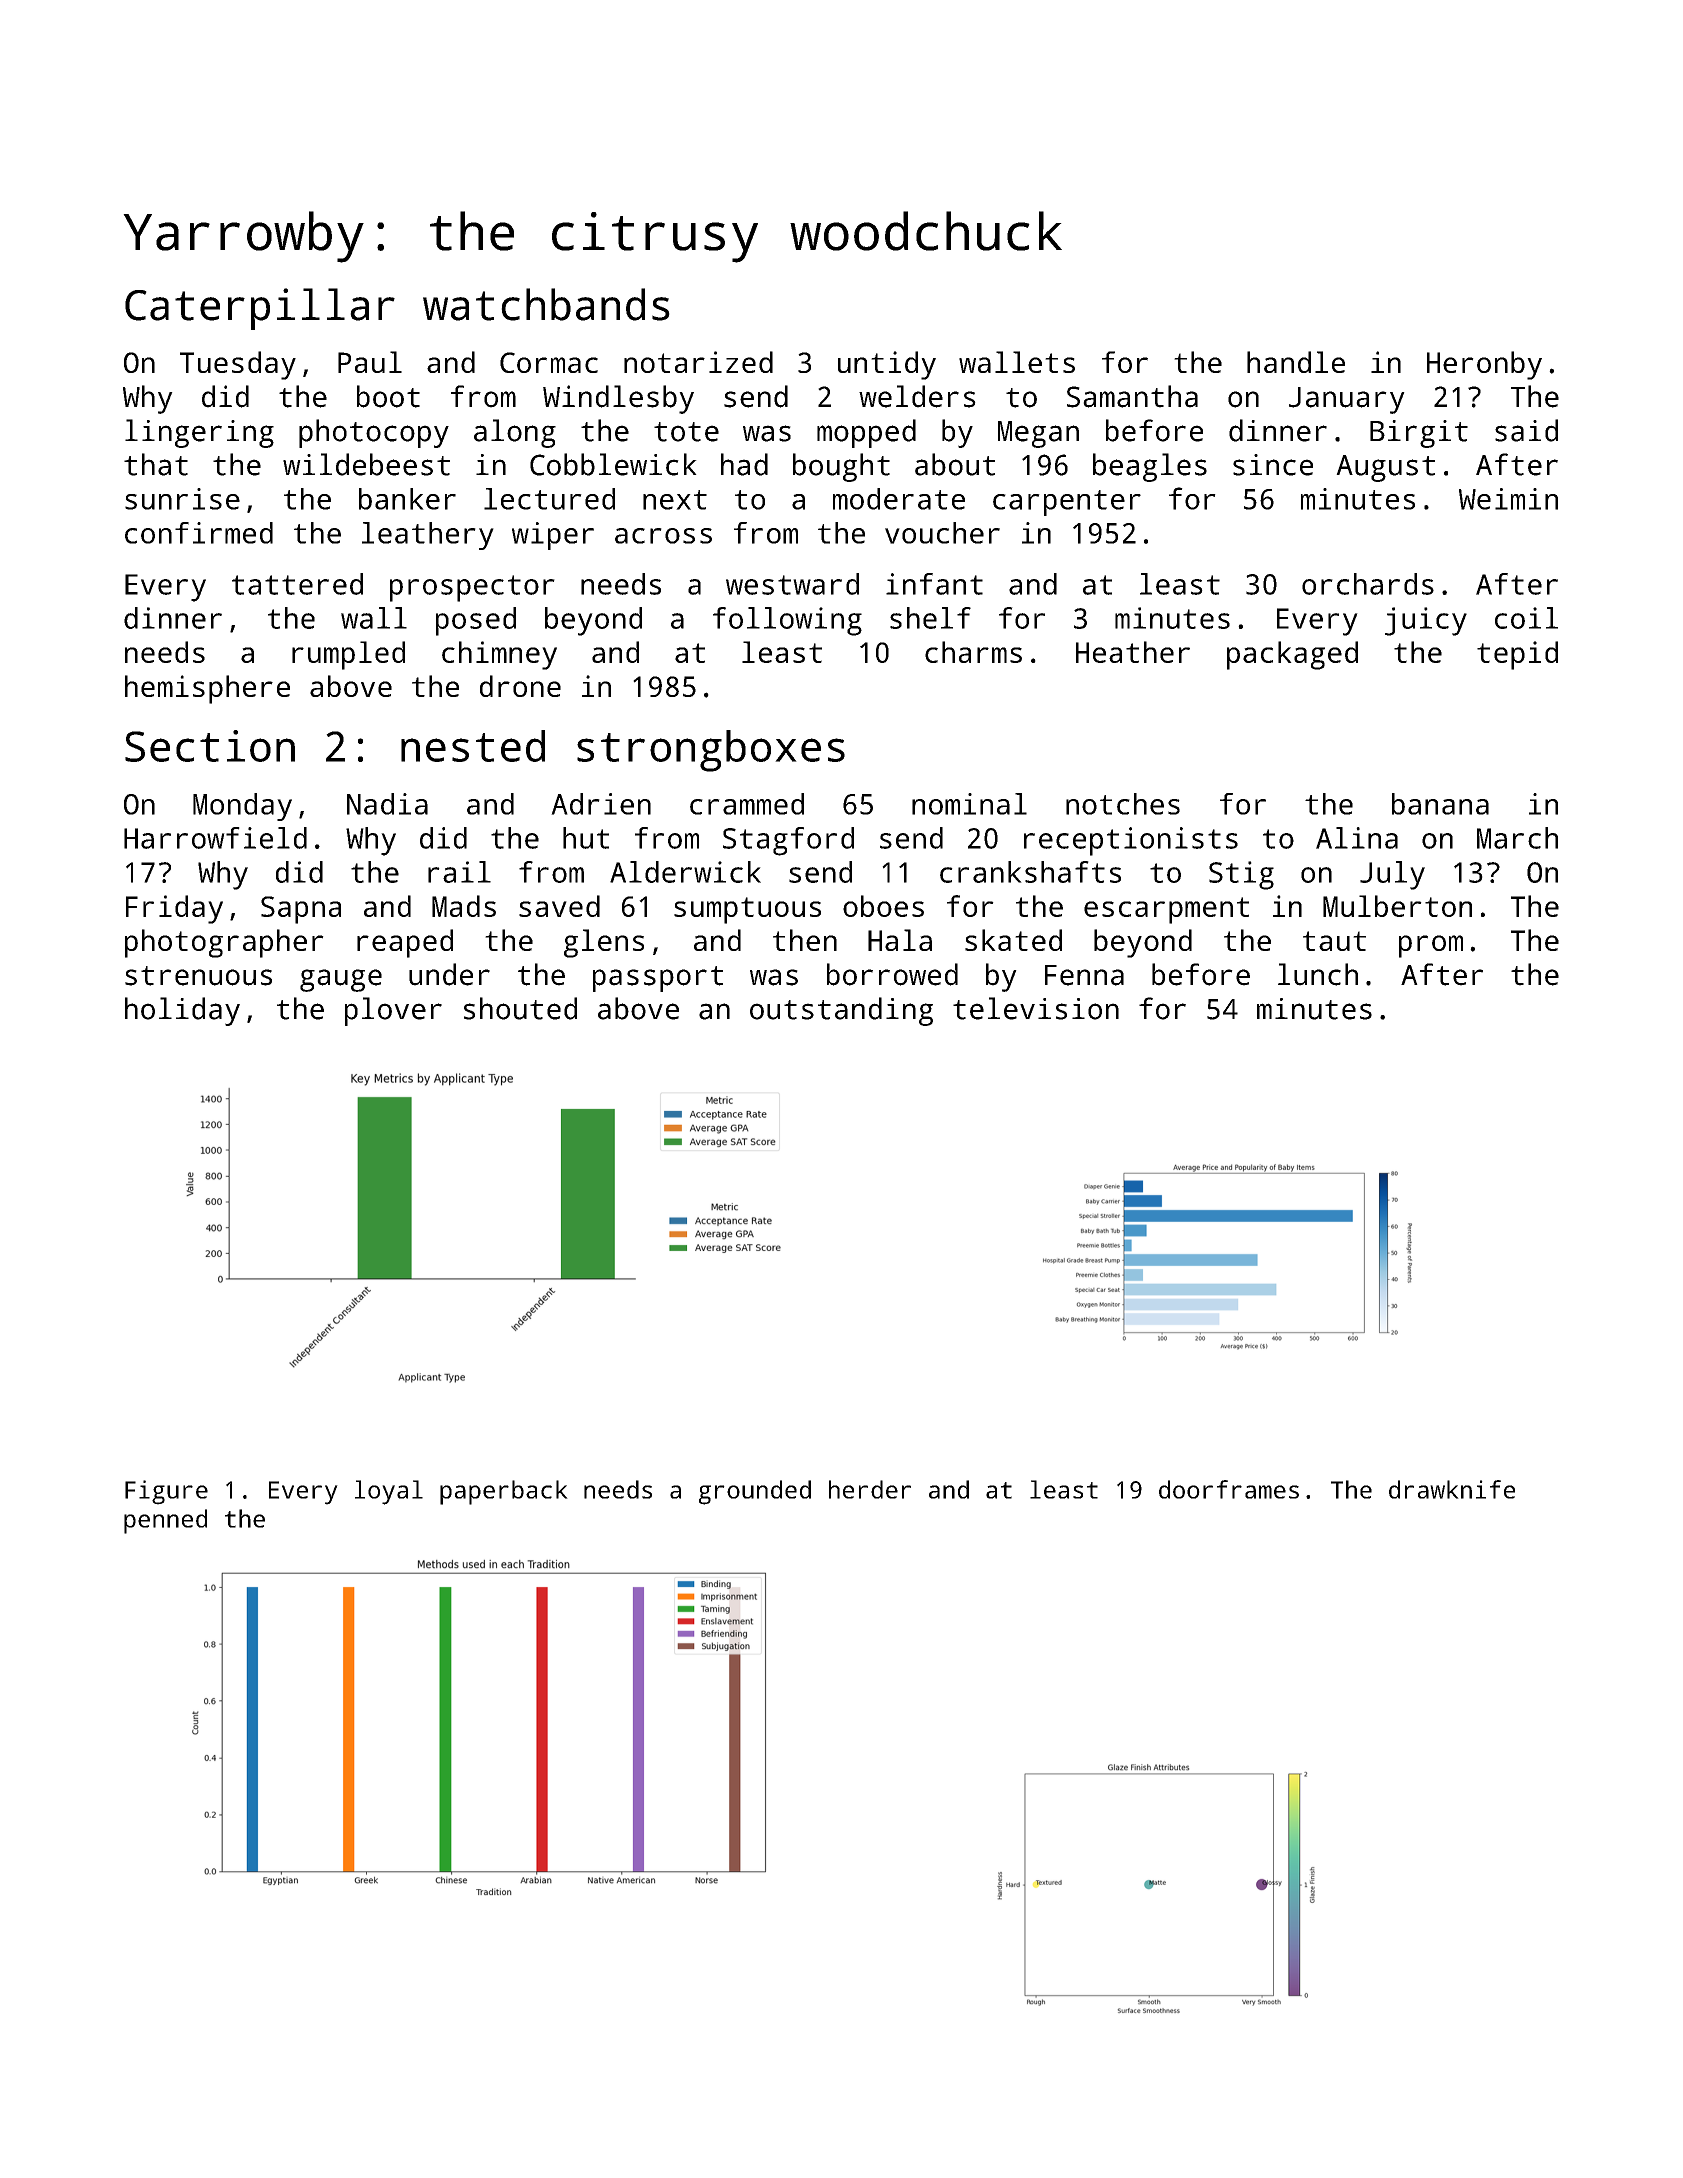 The image size is (1683, 2178). Describe the element at coordinates (1517, 655) in the document. I see `tepid` at that location.
